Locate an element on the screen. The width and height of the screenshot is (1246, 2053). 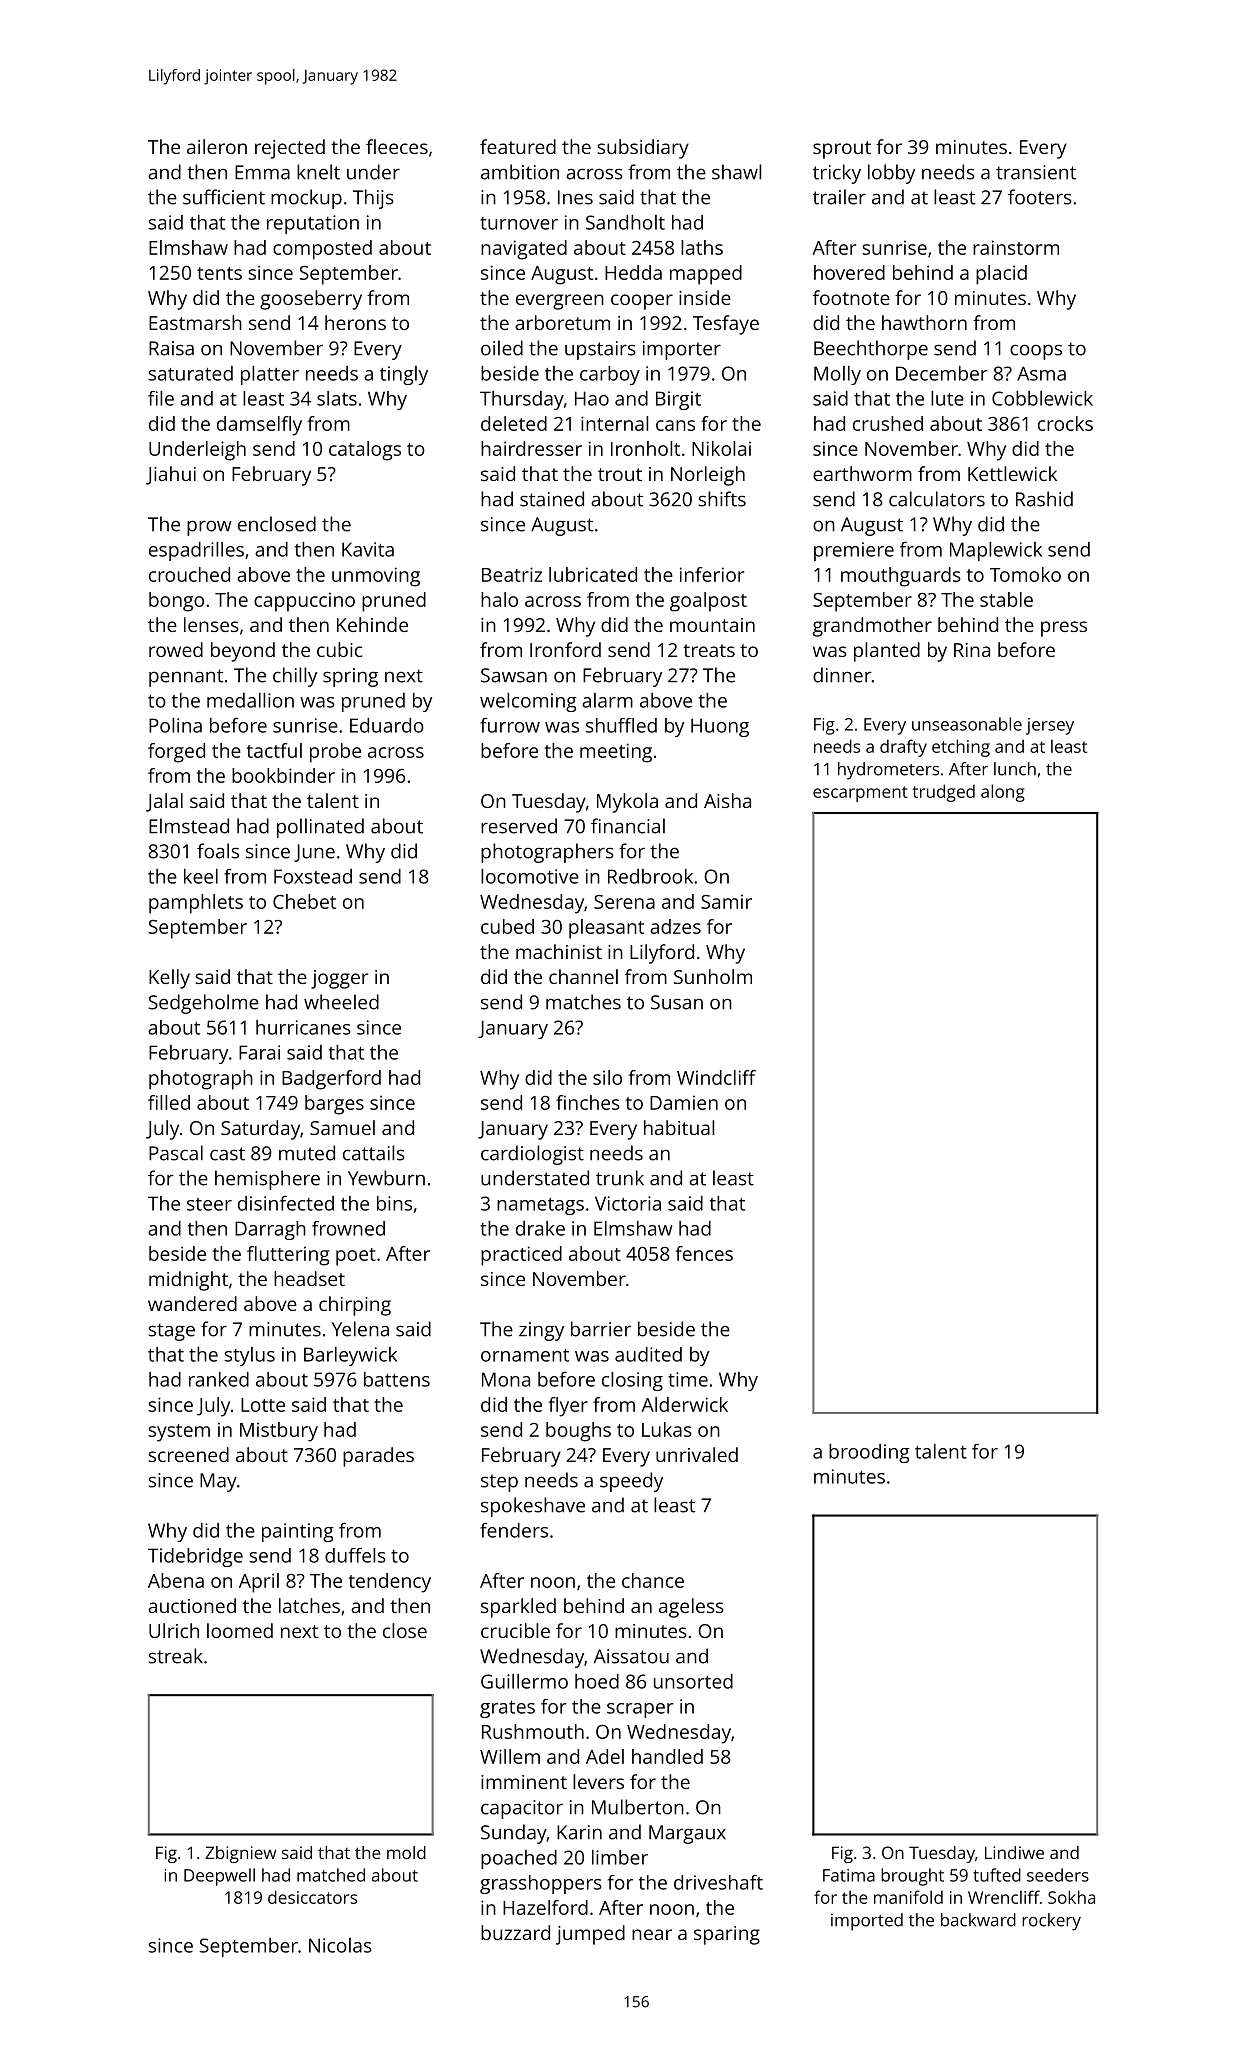
unrivaled is located at coordinates (697, 1454).
